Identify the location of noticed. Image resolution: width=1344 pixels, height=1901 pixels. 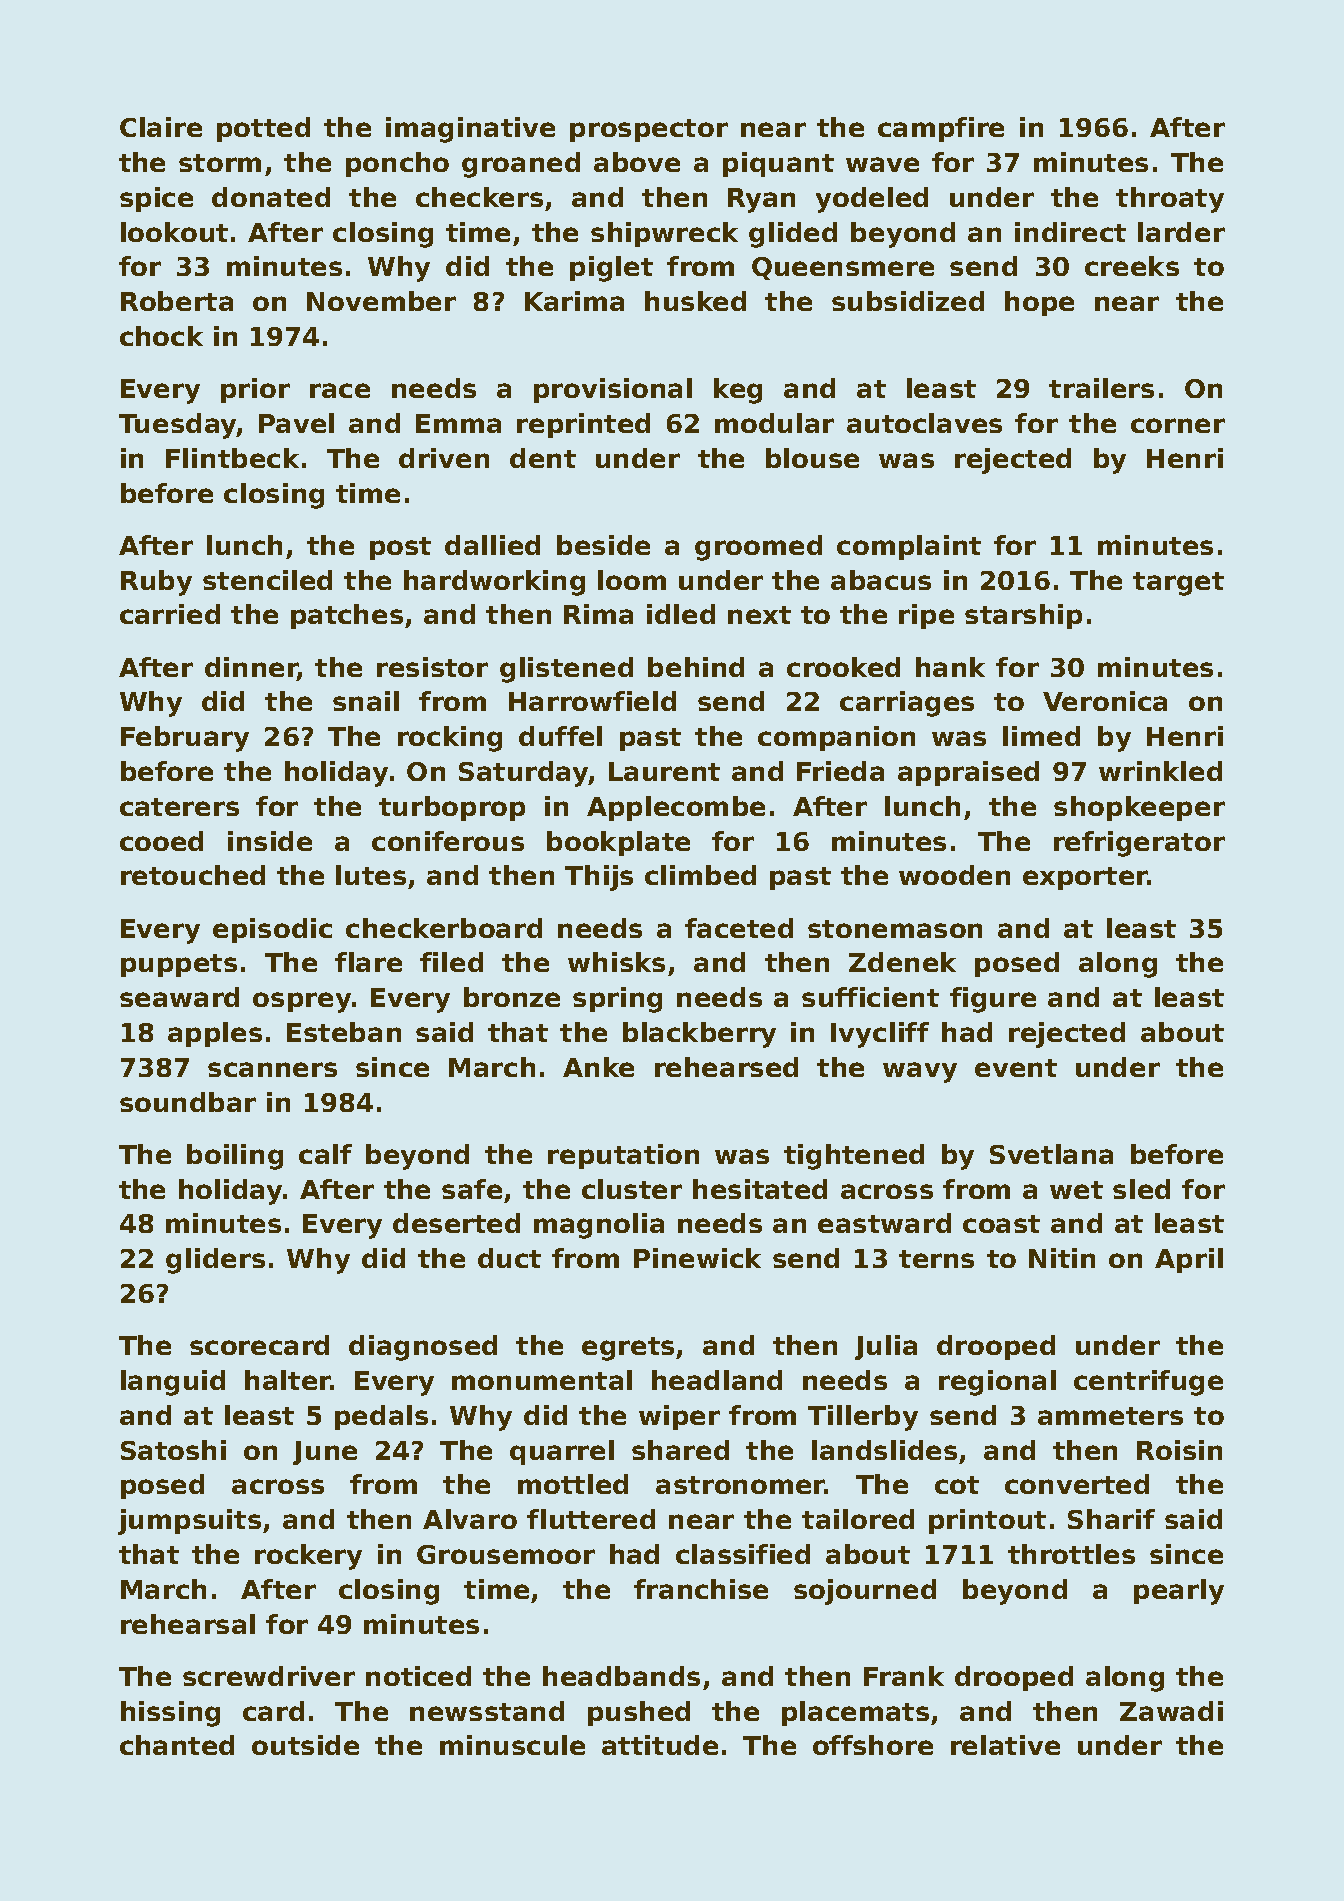
(418, 1676).
